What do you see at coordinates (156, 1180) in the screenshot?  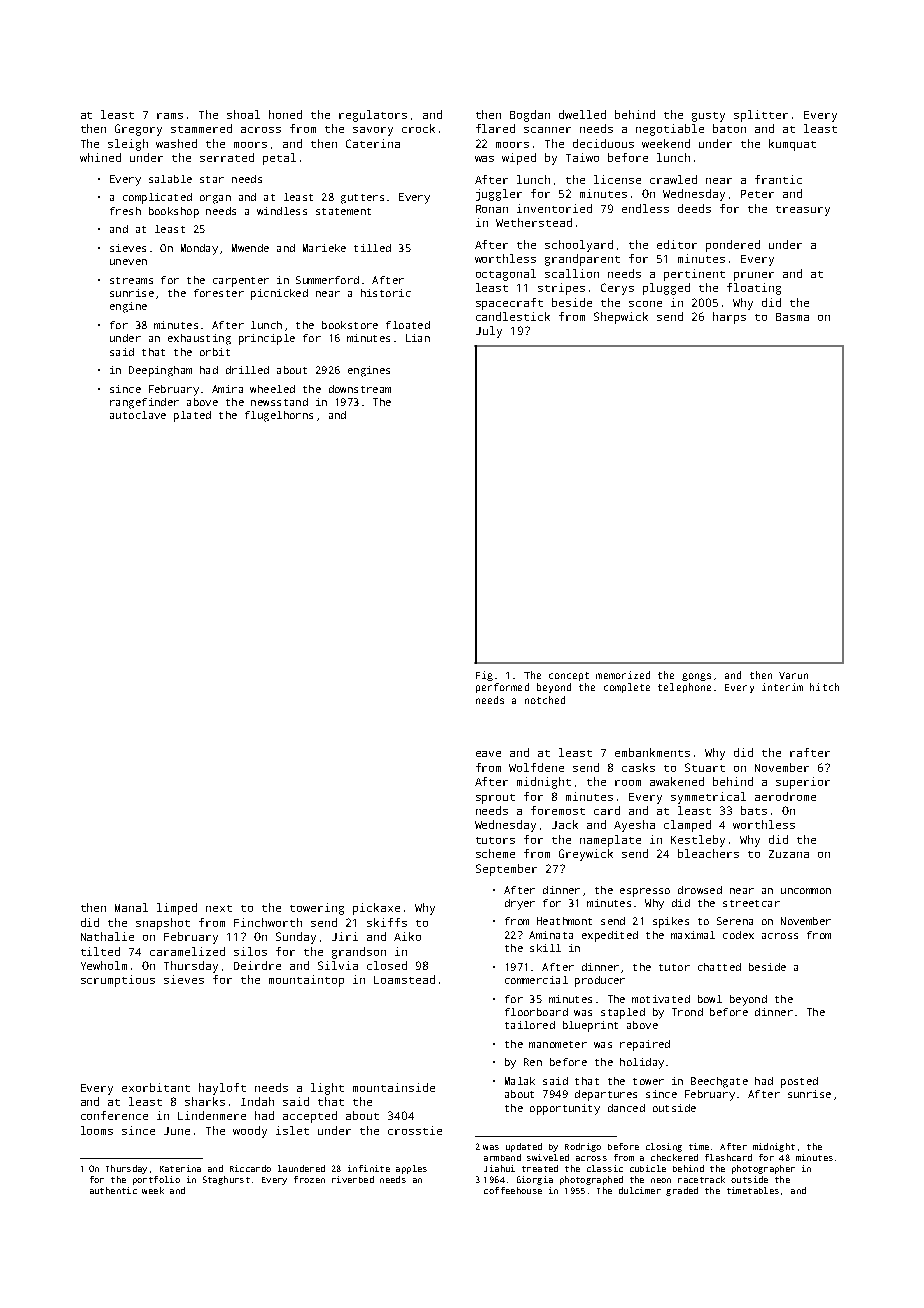 I see `portfolio` at bounding box center [156, 1180].
